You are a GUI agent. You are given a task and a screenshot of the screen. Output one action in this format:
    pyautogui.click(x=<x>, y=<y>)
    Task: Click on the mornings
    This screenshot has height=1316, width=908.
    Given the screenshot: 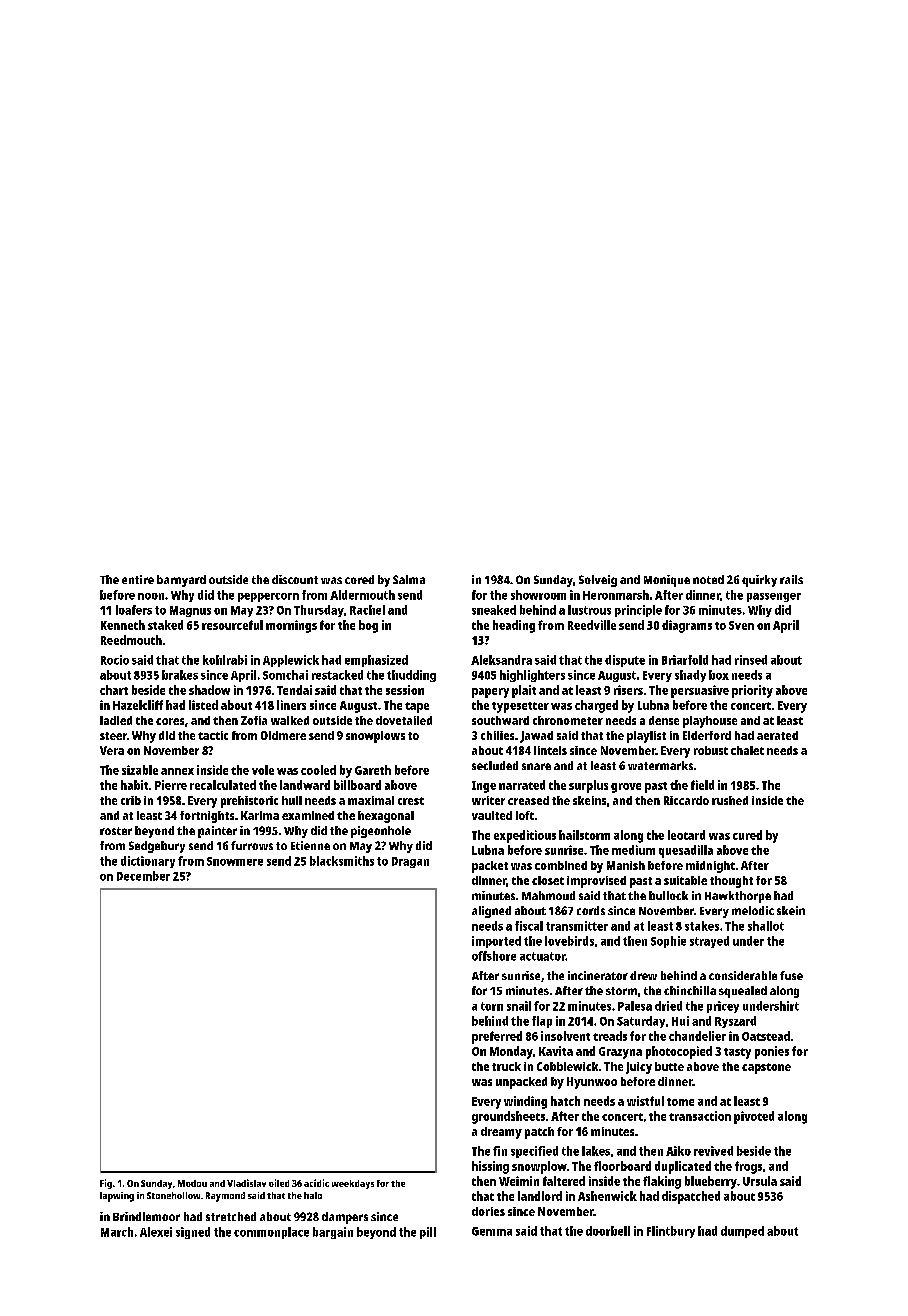 What is the action you would take?
    pyautogui.click(x=291, y=626)
